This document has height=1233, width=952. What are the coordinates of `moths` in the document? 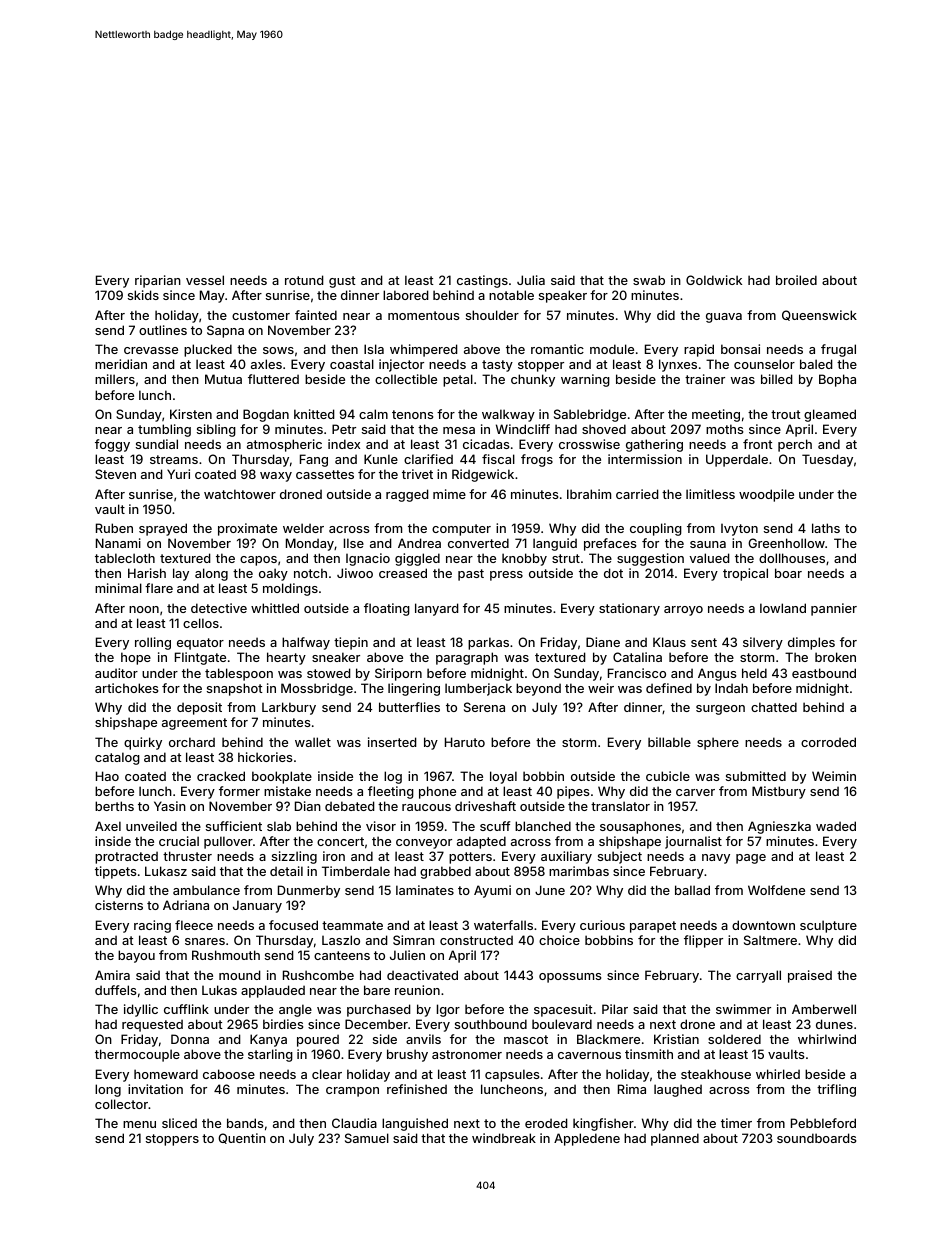 It's located at (724, 429).
